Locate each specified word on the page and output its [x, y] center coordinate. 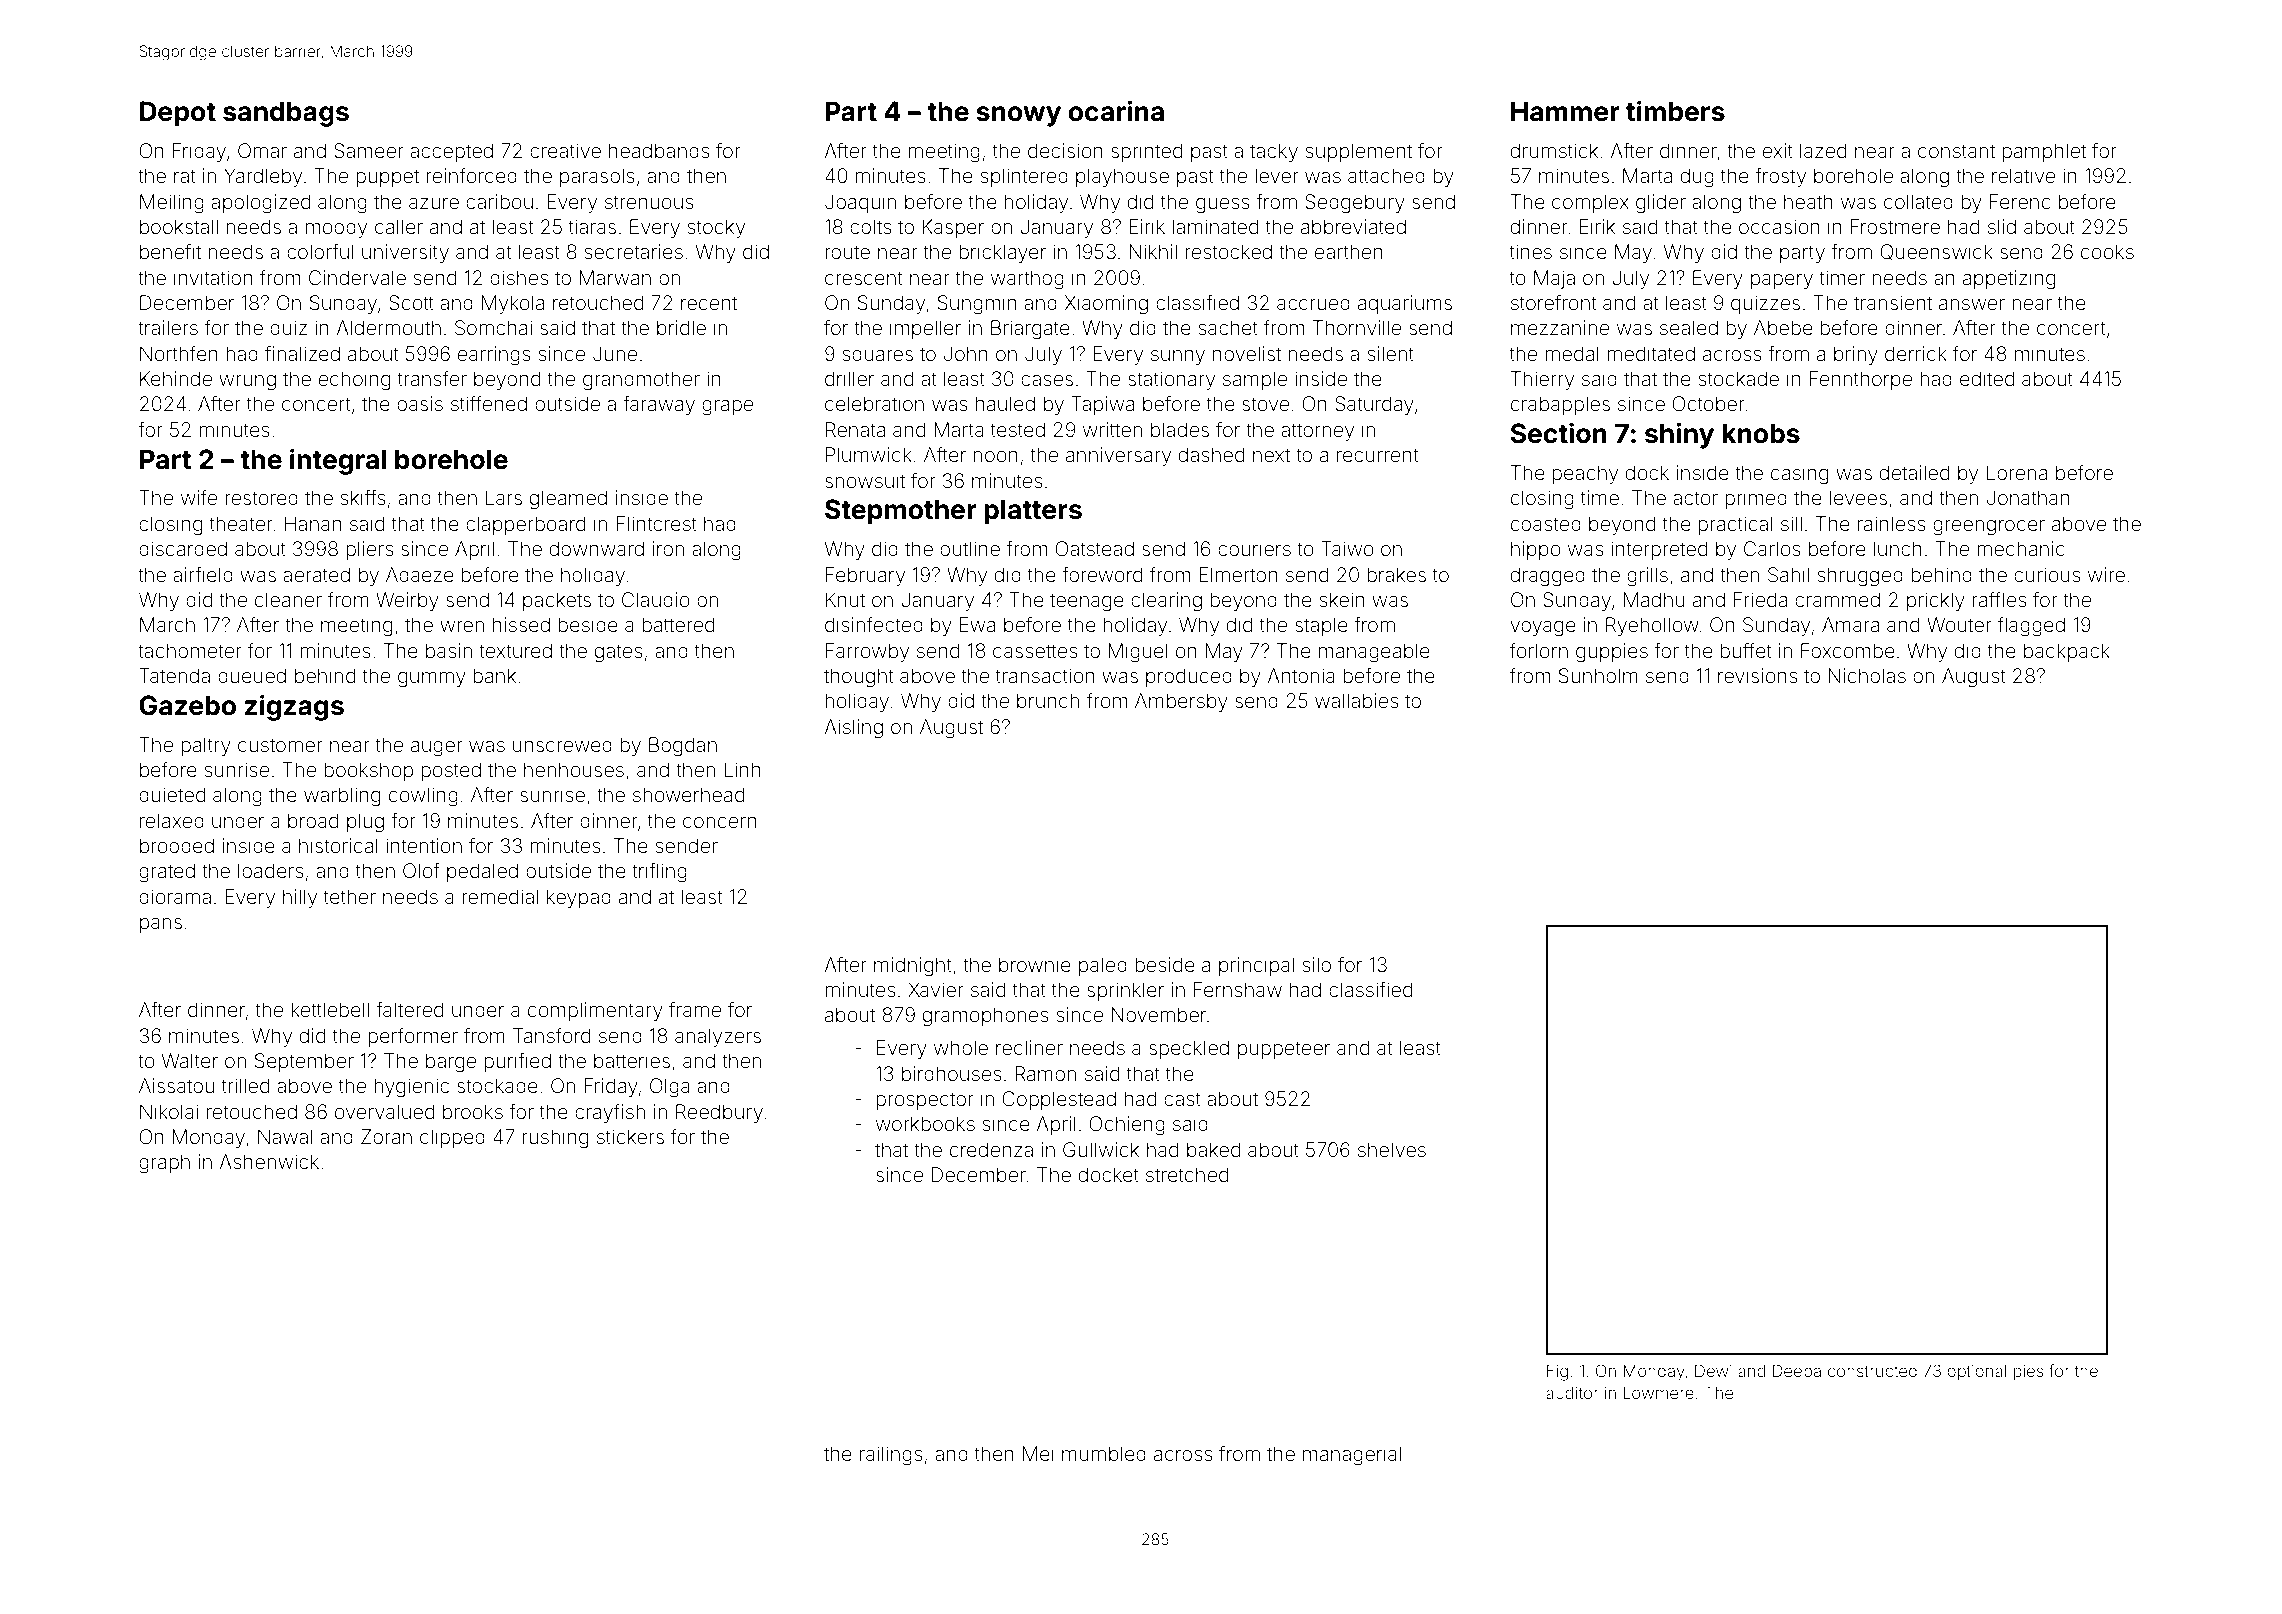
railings [891, 1456]
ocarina [1116, 111]
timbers [1675, 111]
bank [494, 675]
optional [1976, 1373]
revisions [1758, 675]
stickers [630, 1136]
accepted [451, 152]
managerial [1352, 1456]
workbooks [925, 1123]
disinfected [874, 624]
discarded [183, 548]
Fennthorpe [1860, 380]
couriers [1254, 548]
